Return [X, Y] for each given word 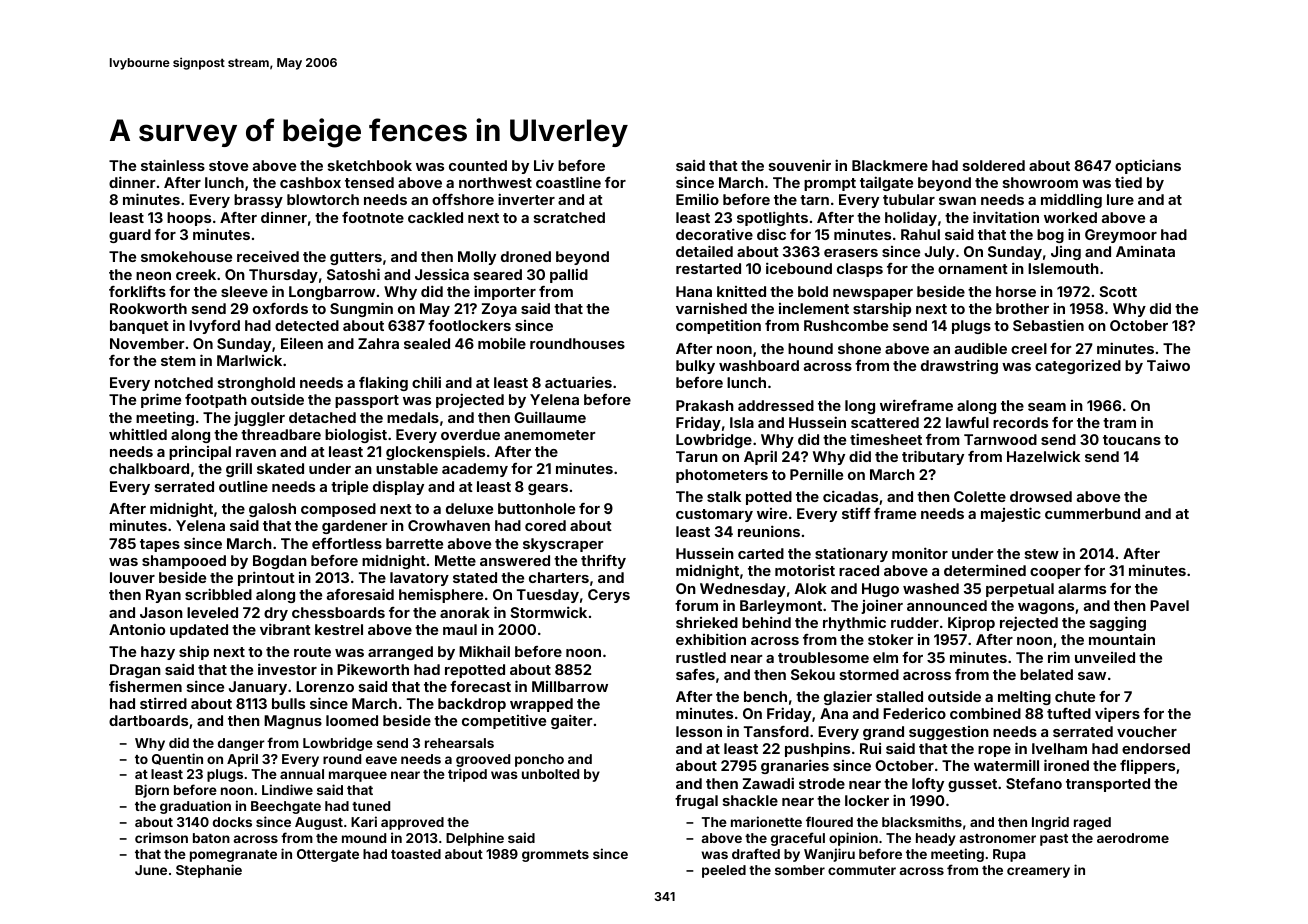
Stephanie [209, 871]
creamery [1038, 872]
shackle [750, 800]
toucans [1132, 440]
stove [228, 166]
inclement [814, 308]
